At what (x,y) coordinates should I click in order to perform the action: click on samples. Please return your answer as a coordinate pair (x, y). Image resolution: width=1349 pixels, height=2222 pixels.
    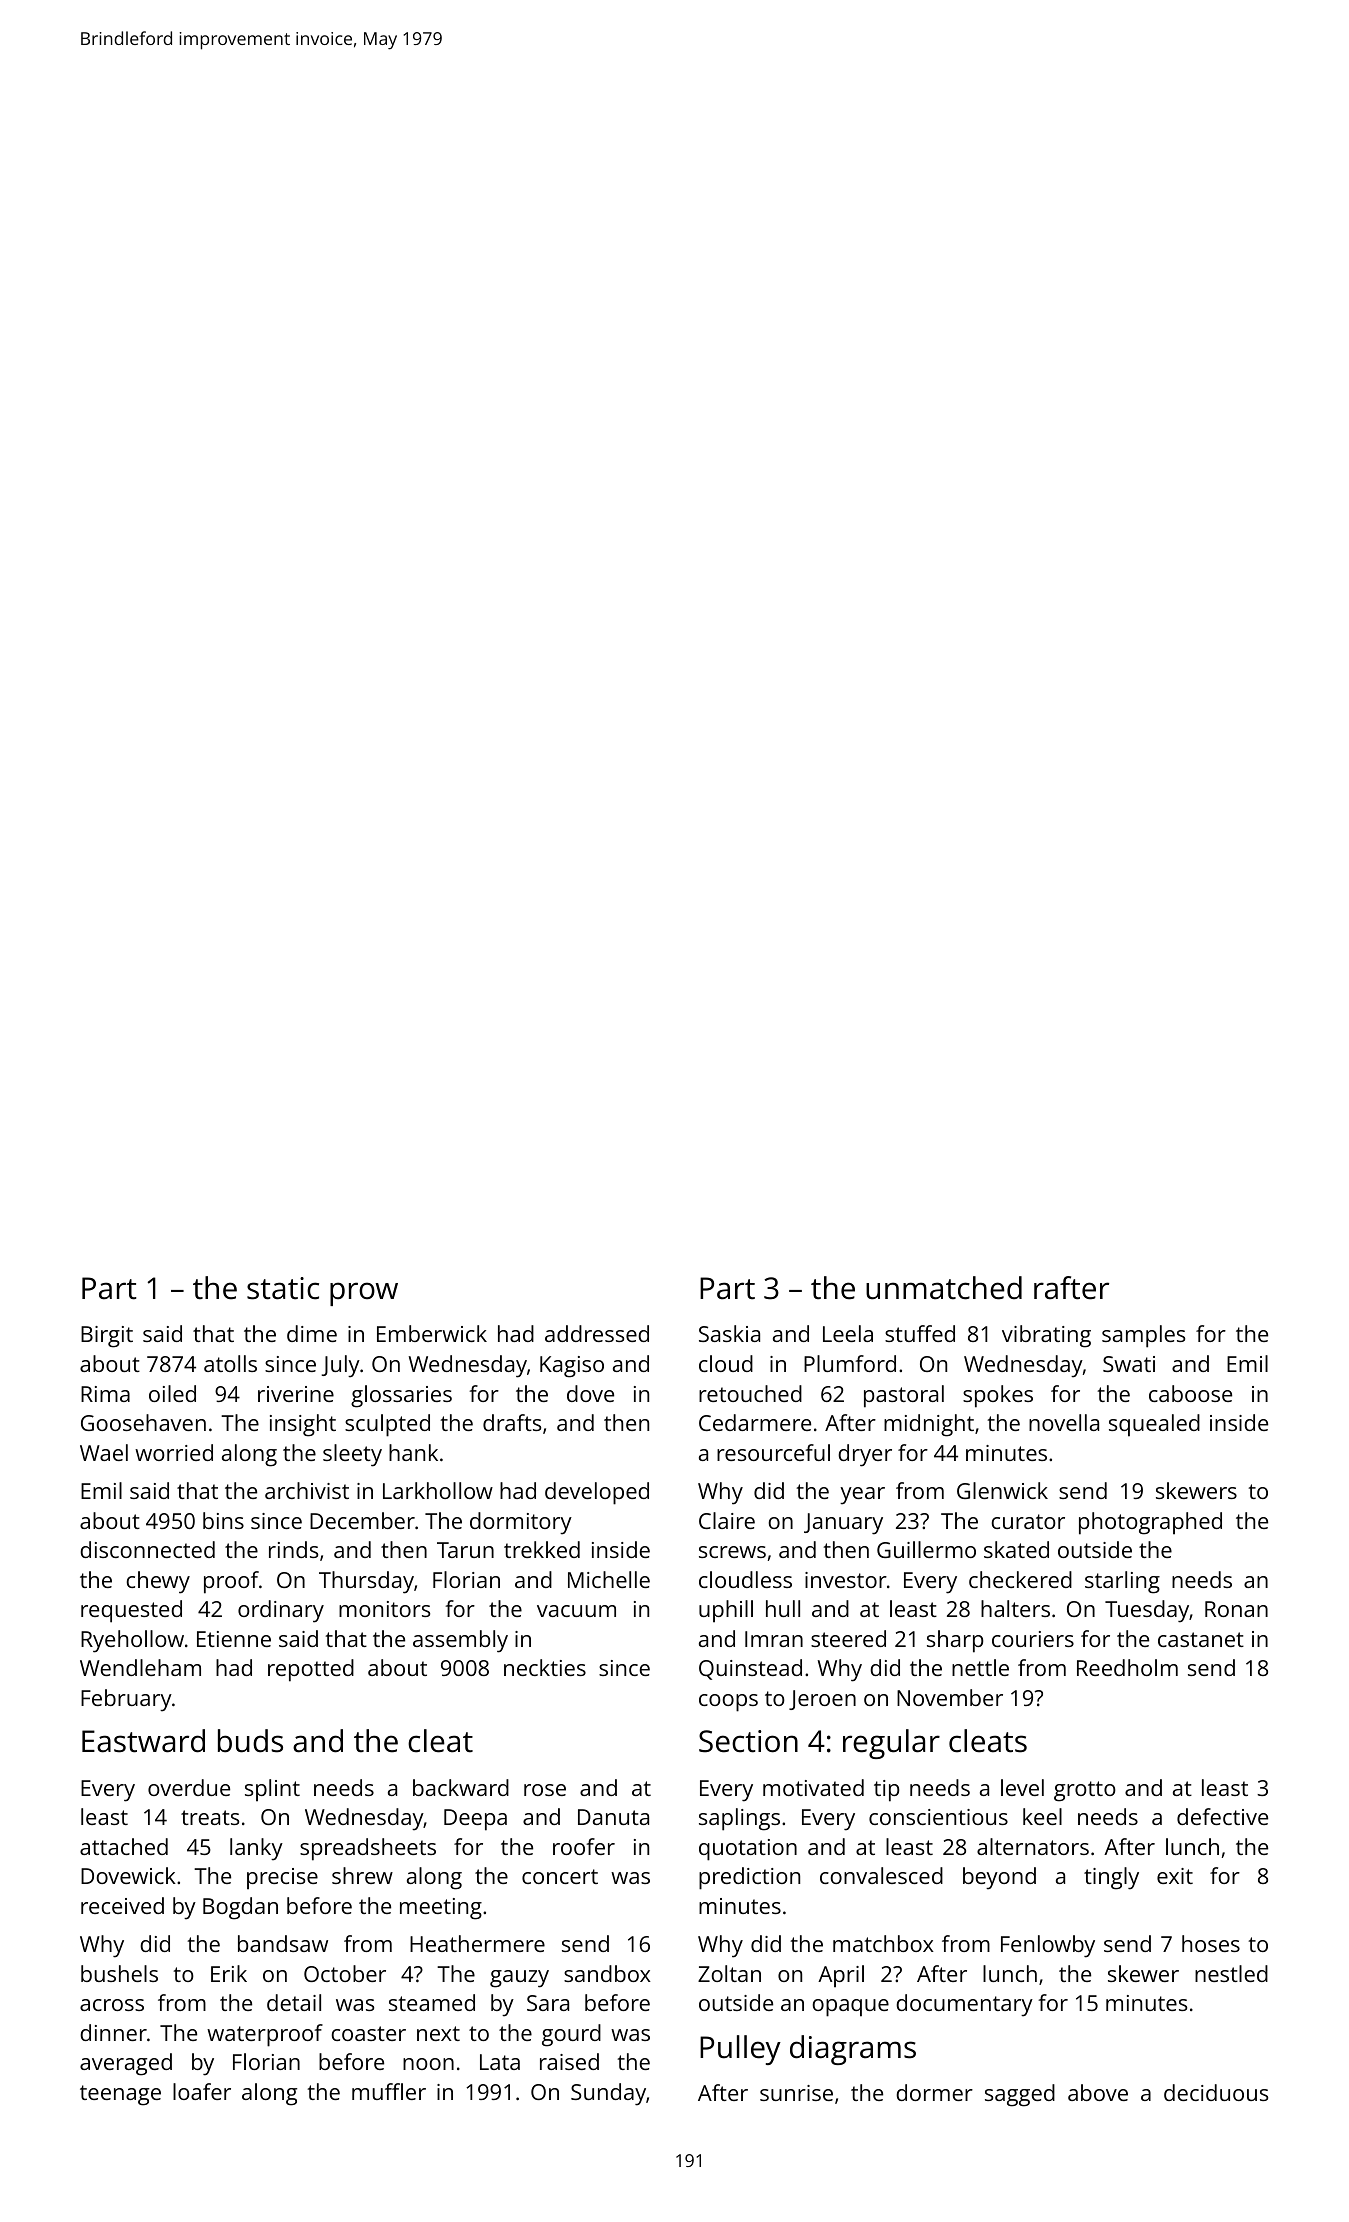
    Looking at the image, I should click on (1143, 1336).
